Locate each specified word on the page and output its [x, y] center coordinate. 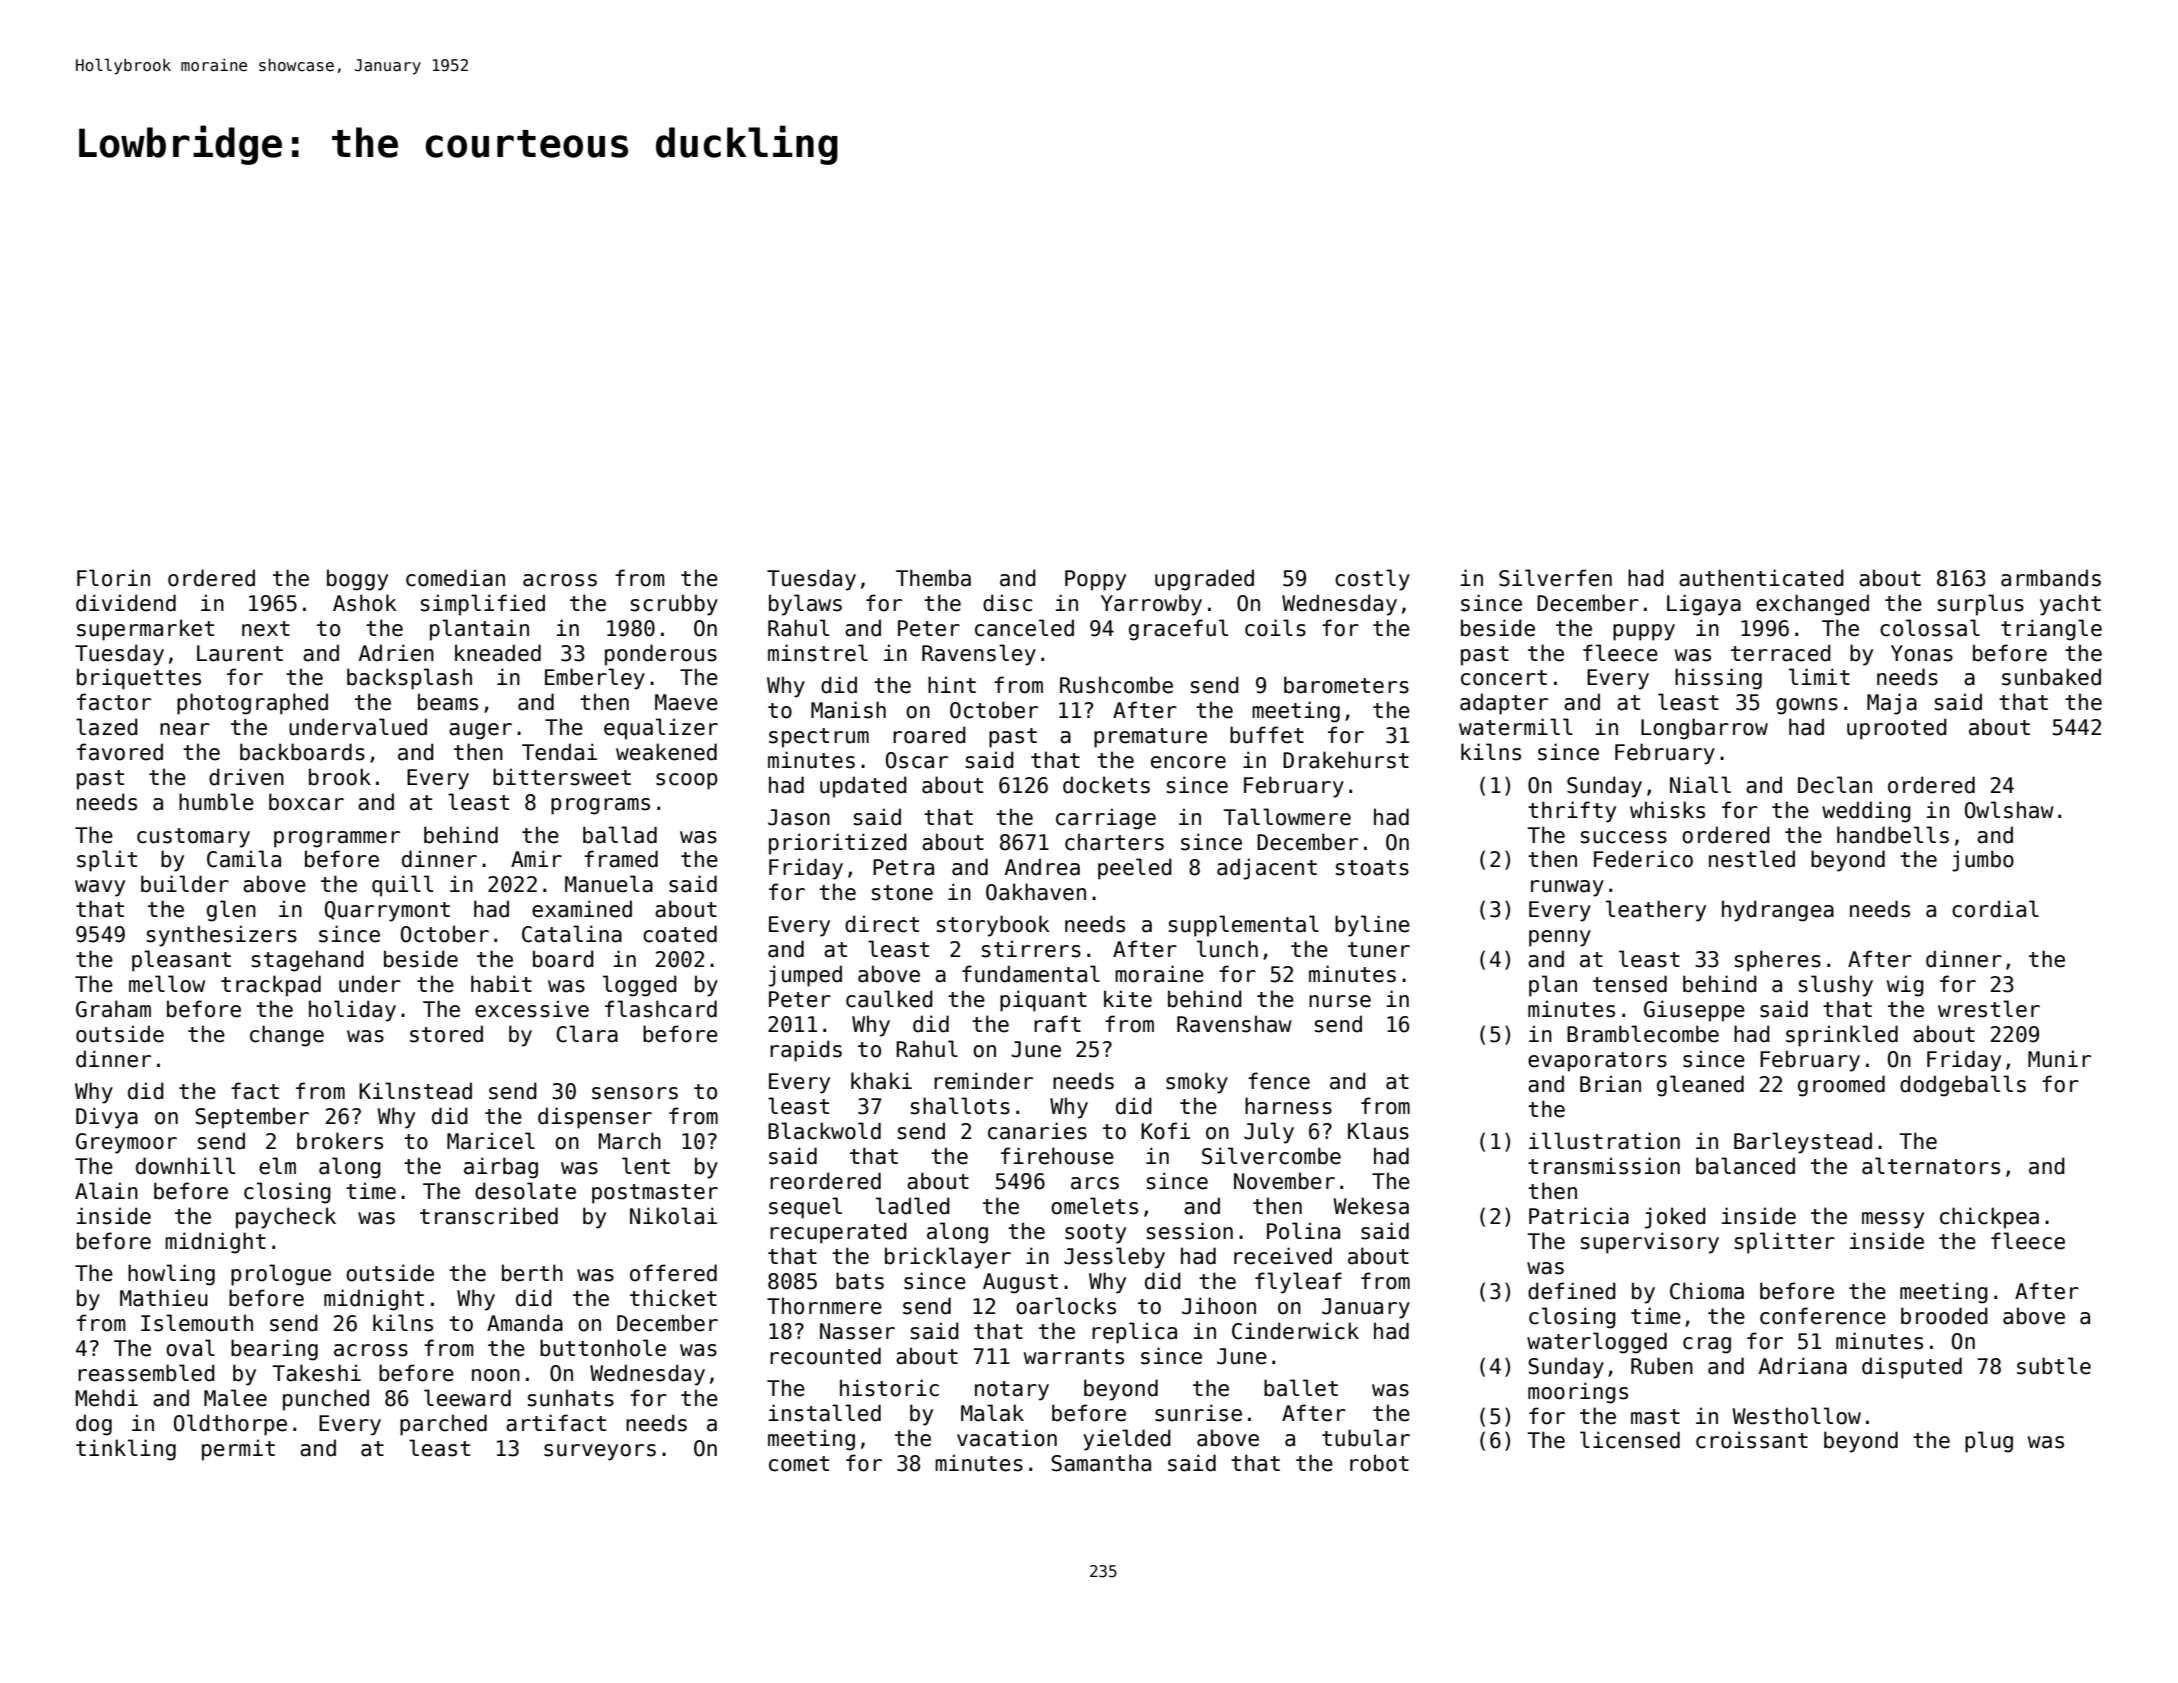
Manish [848, 710]
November [1284, 1181]
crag [1707, 1345]
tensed [1630, 984]
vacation [1007, 1438]
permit [238, 1450]
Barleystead [1803, 1143]
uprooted [1897, 729]
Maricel [491, 1141]
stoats [1372, 868]
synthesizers [222, 936]
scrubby [674, 605]
